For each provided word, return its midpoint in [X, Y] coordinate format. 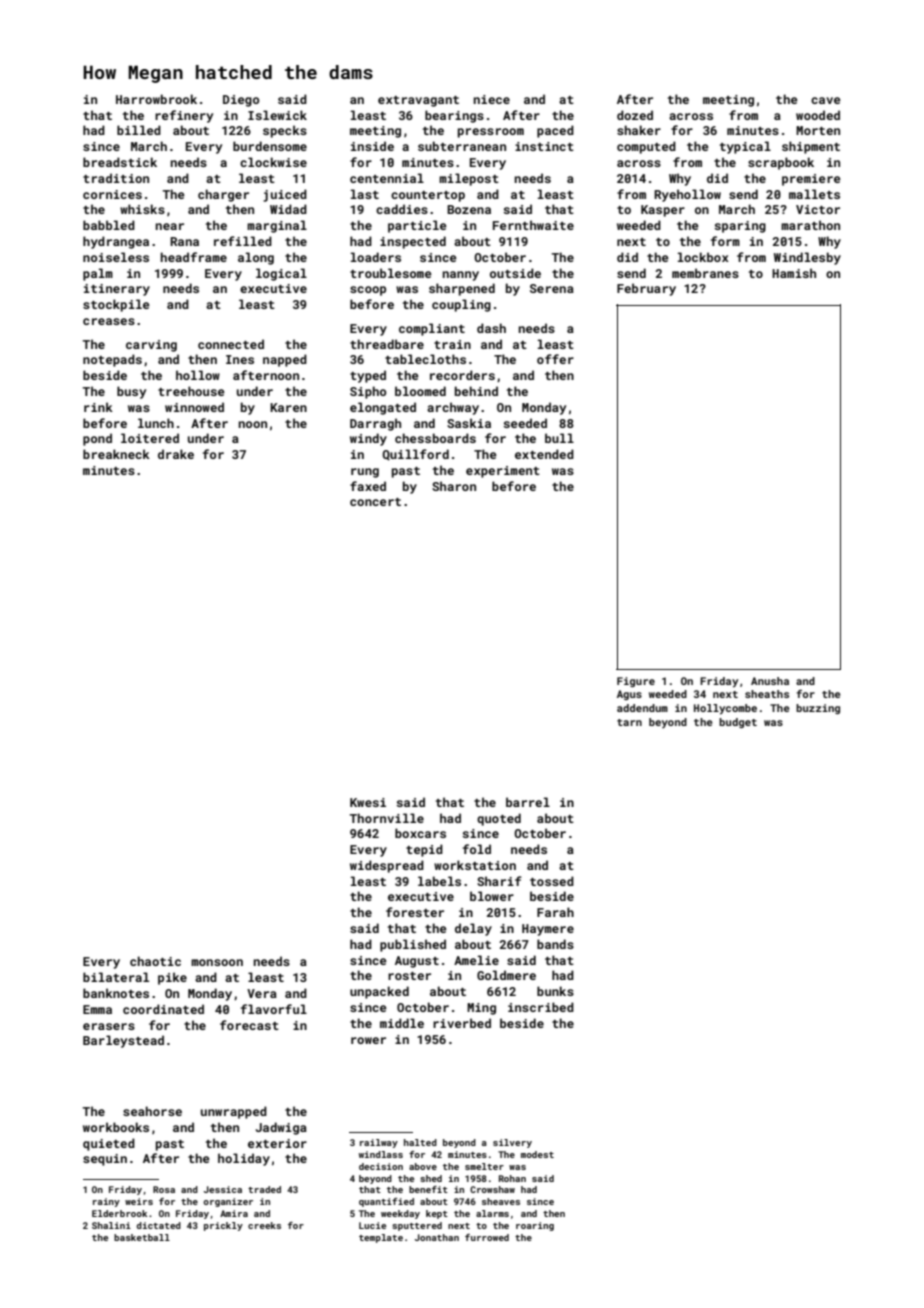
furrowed [487, 1237]
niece [492, 99]
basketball [142, 1237]
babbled [109, 225]
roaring [535, 1226]
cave [826, 100]
